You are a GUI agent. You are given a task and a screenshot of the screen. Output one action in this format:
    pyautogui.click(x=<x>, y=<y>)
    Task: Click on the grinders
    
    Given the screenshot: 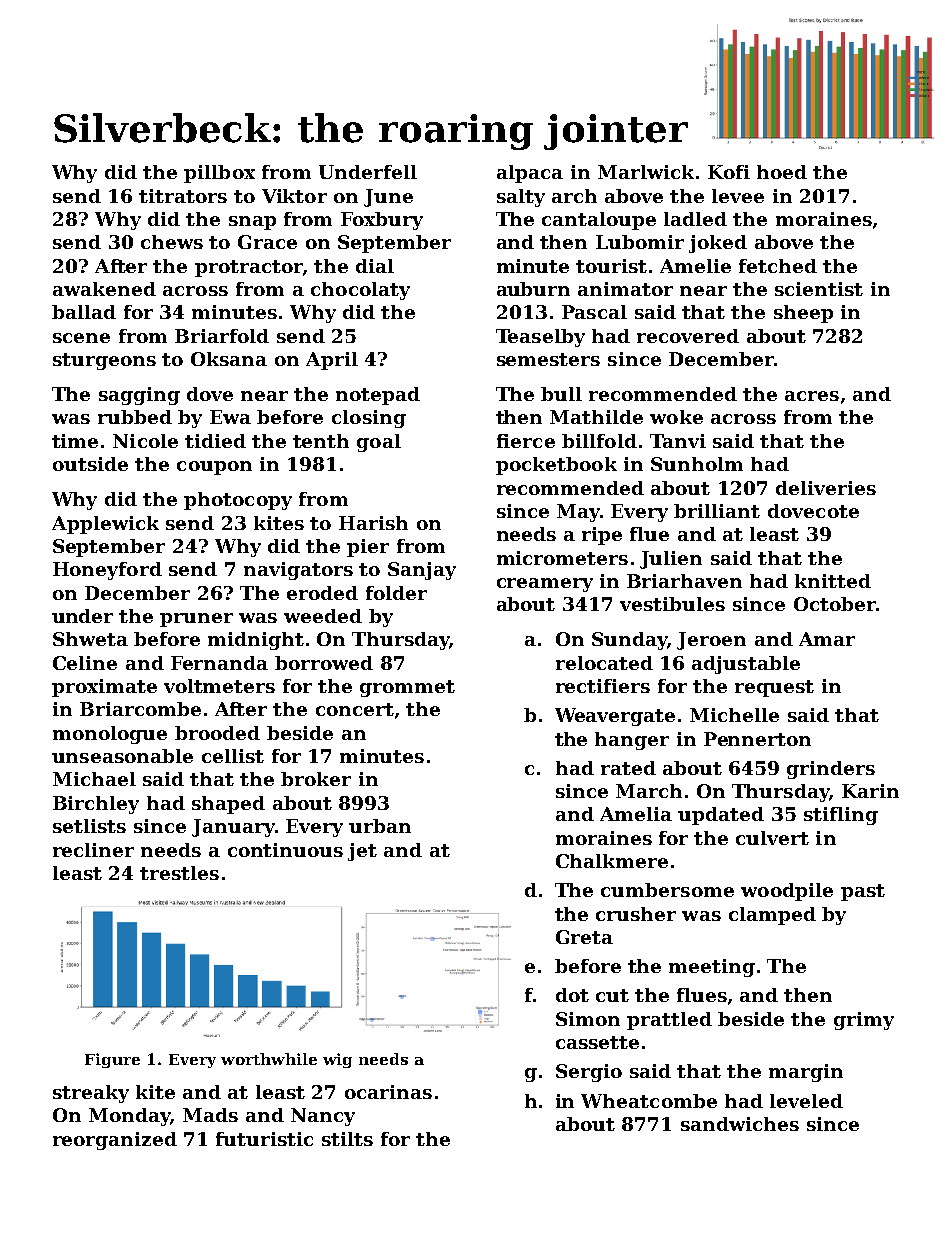 What is the action you would take?
    pyautogui.click(x=831, y=770)
